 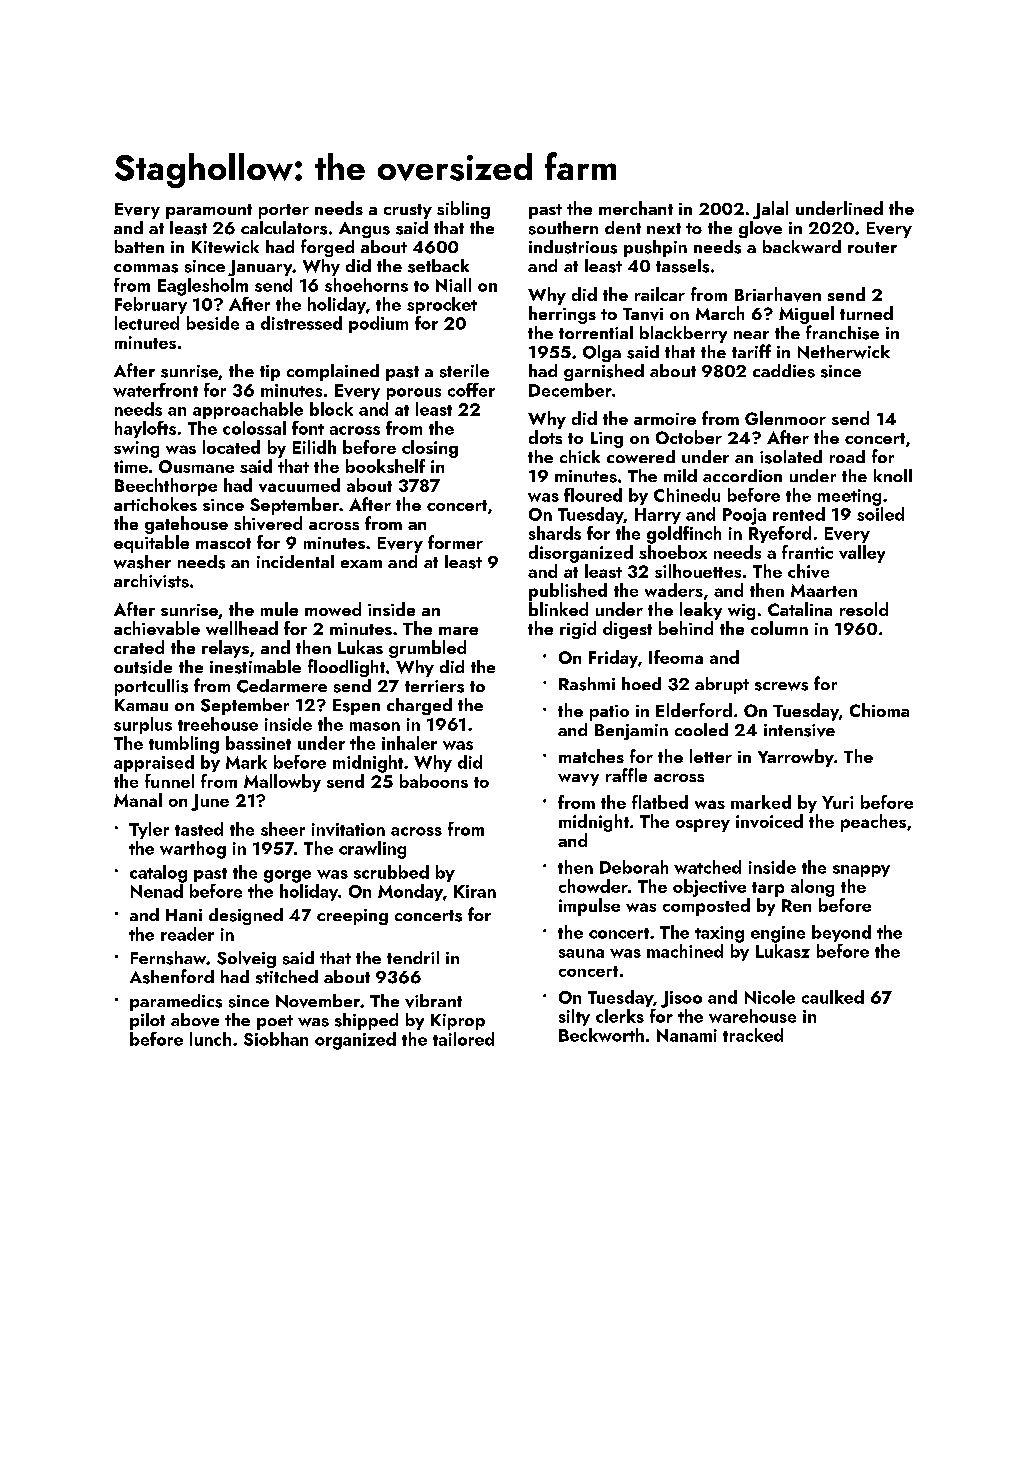 What do you see at coordinates (833, 997) in the screenshot?
I see `caulked` at bounding box center [833, 997].
